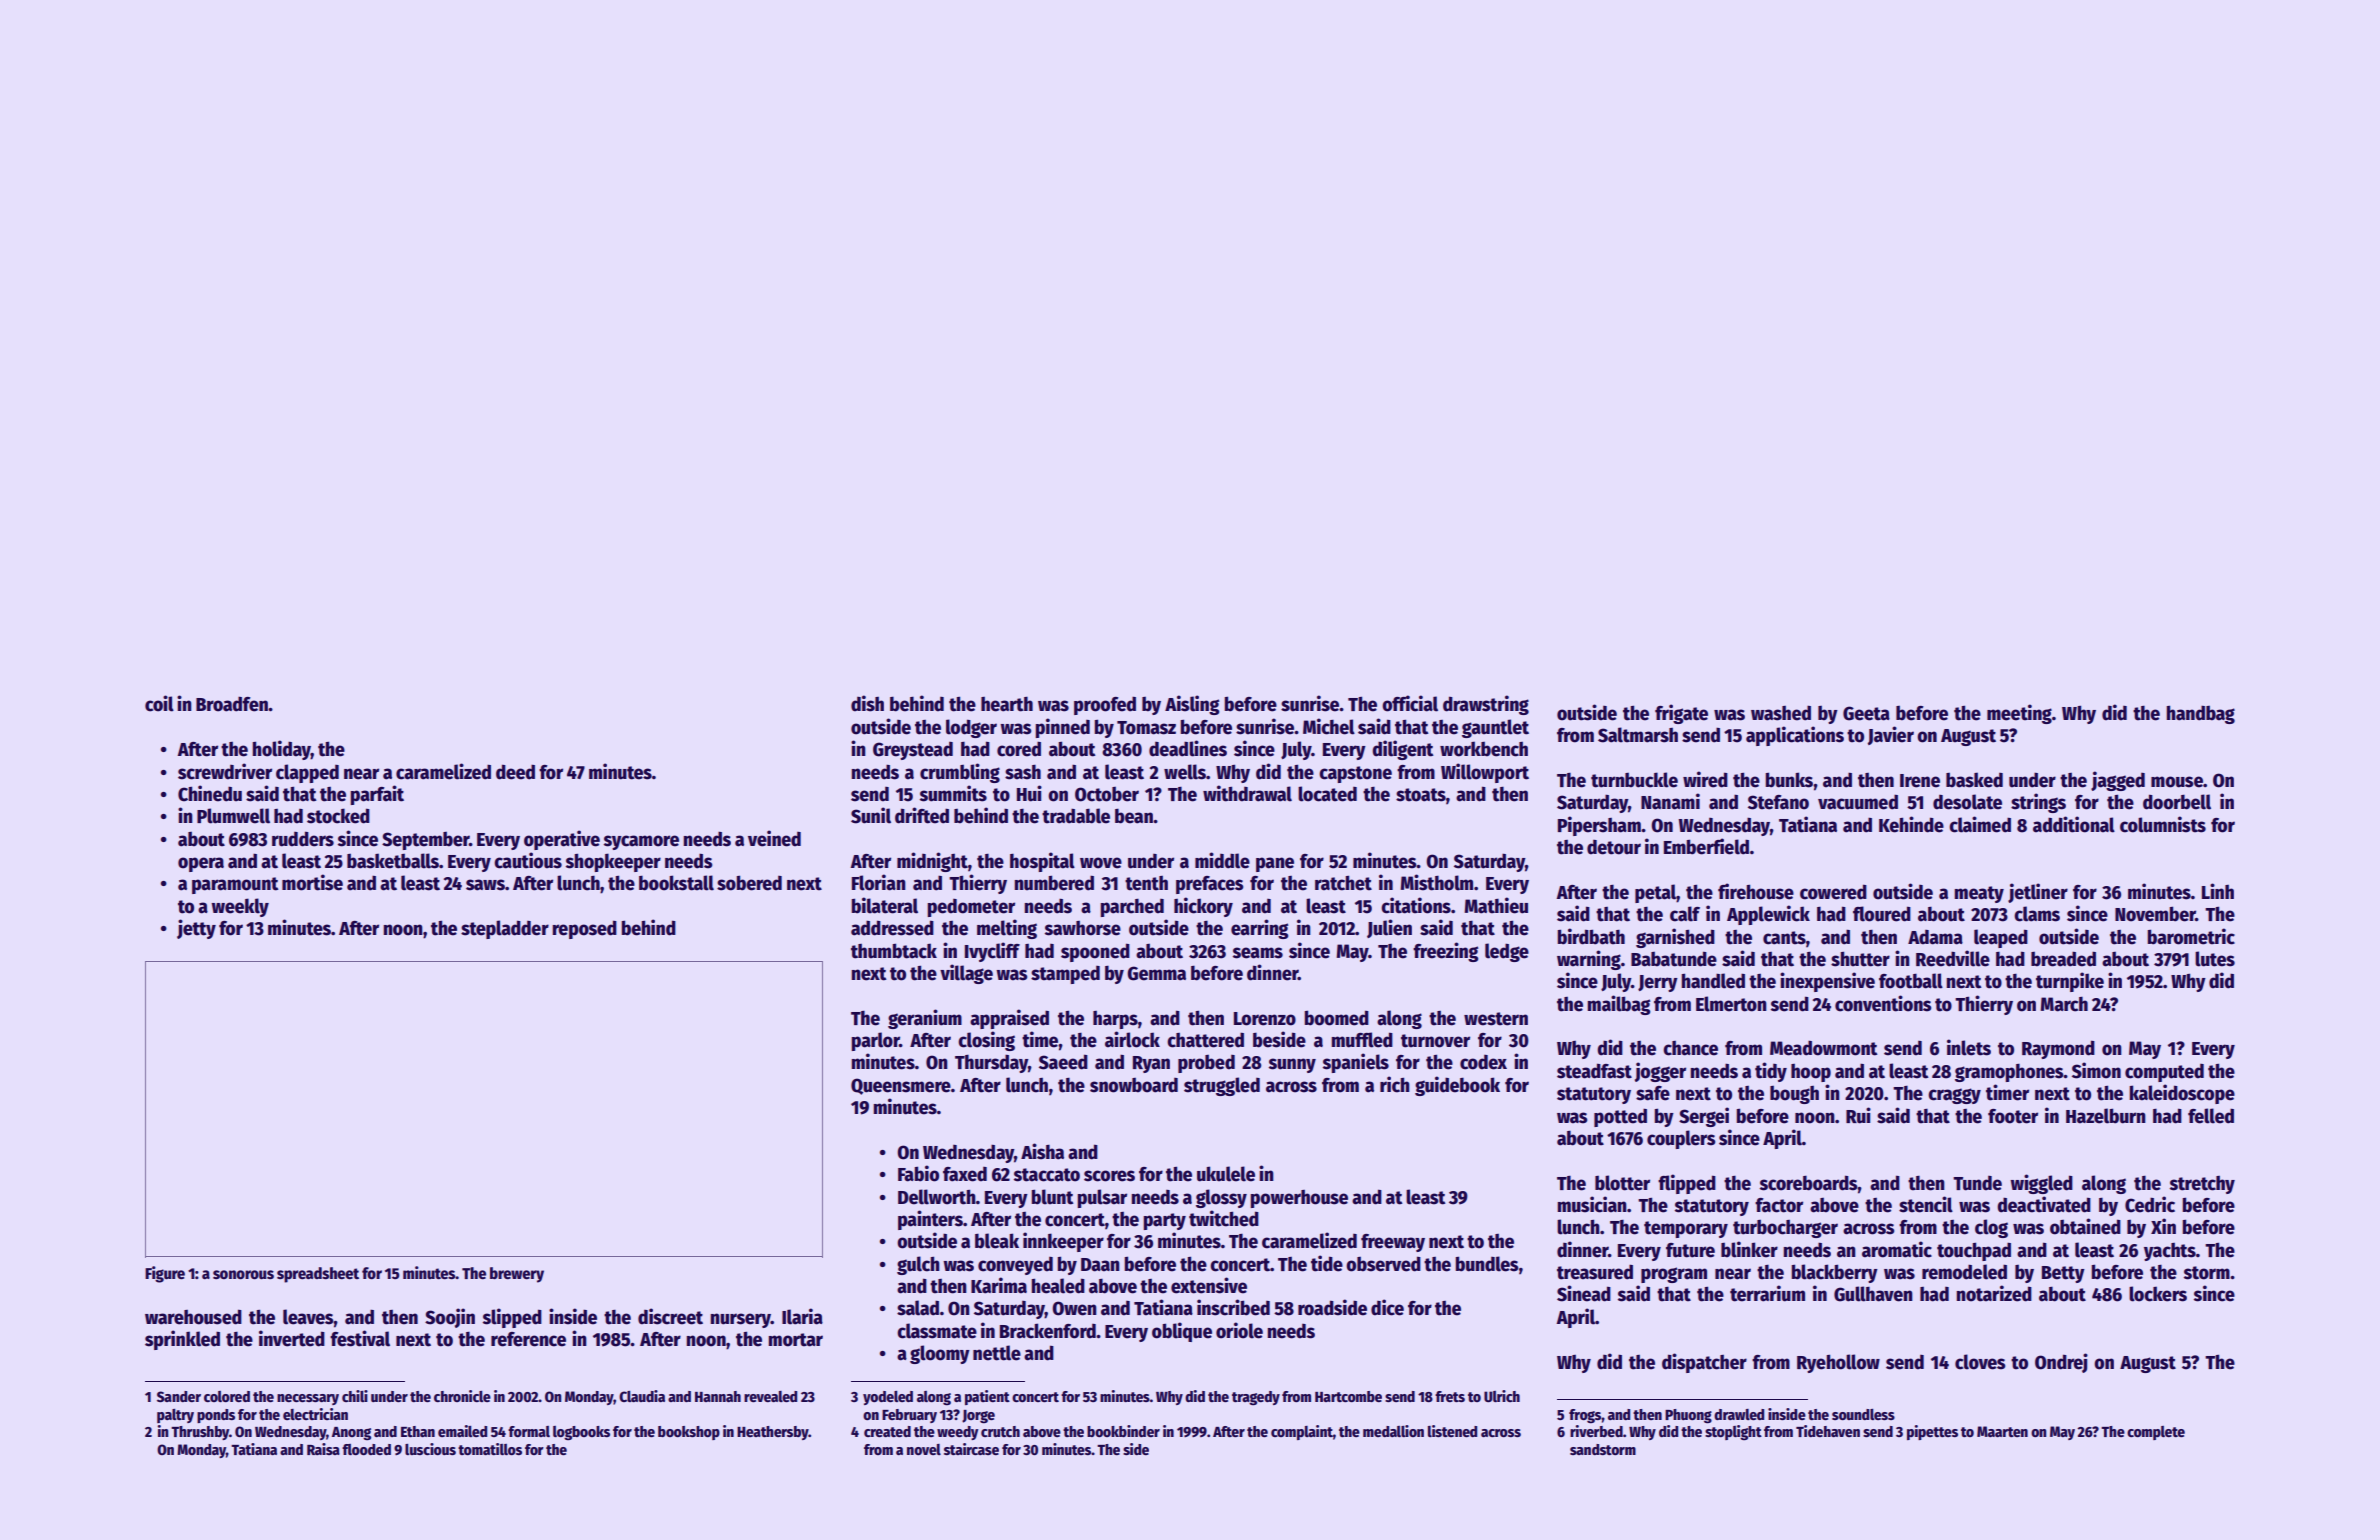  What do you see at coordinates (1393, 1243) in the screenshot?
I see `freeway` at bounding box center [1393, 1243].
